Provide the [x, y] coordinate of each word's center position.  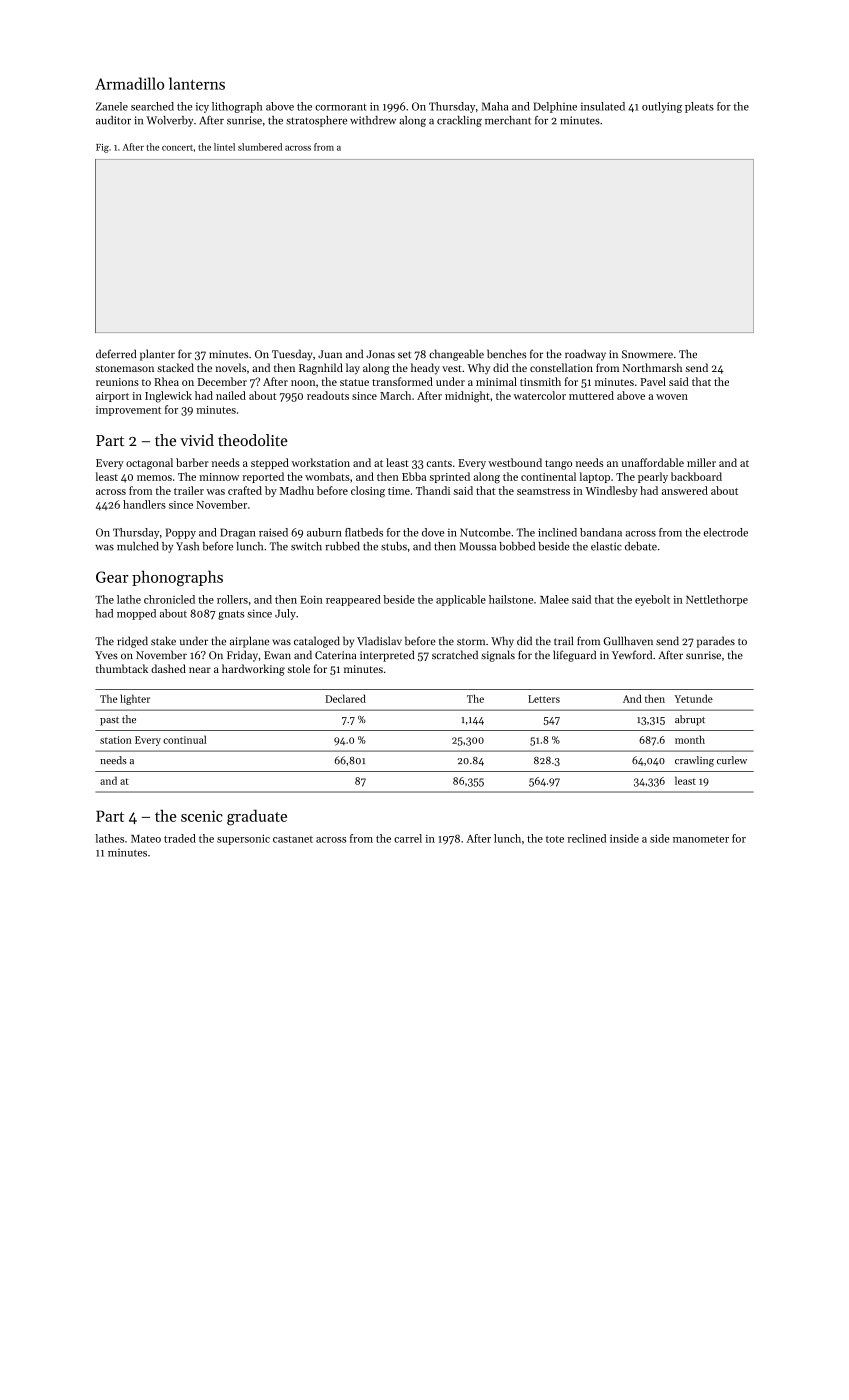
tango [558, 465]
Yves [106, 655]
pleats [699, 107]
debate [641, 546]
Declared [345, 698]
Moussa [477, 546]
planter [157, 355]
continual [184, 739]
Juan [330, 354]
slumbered [260, 147]
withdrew [373, 120]
